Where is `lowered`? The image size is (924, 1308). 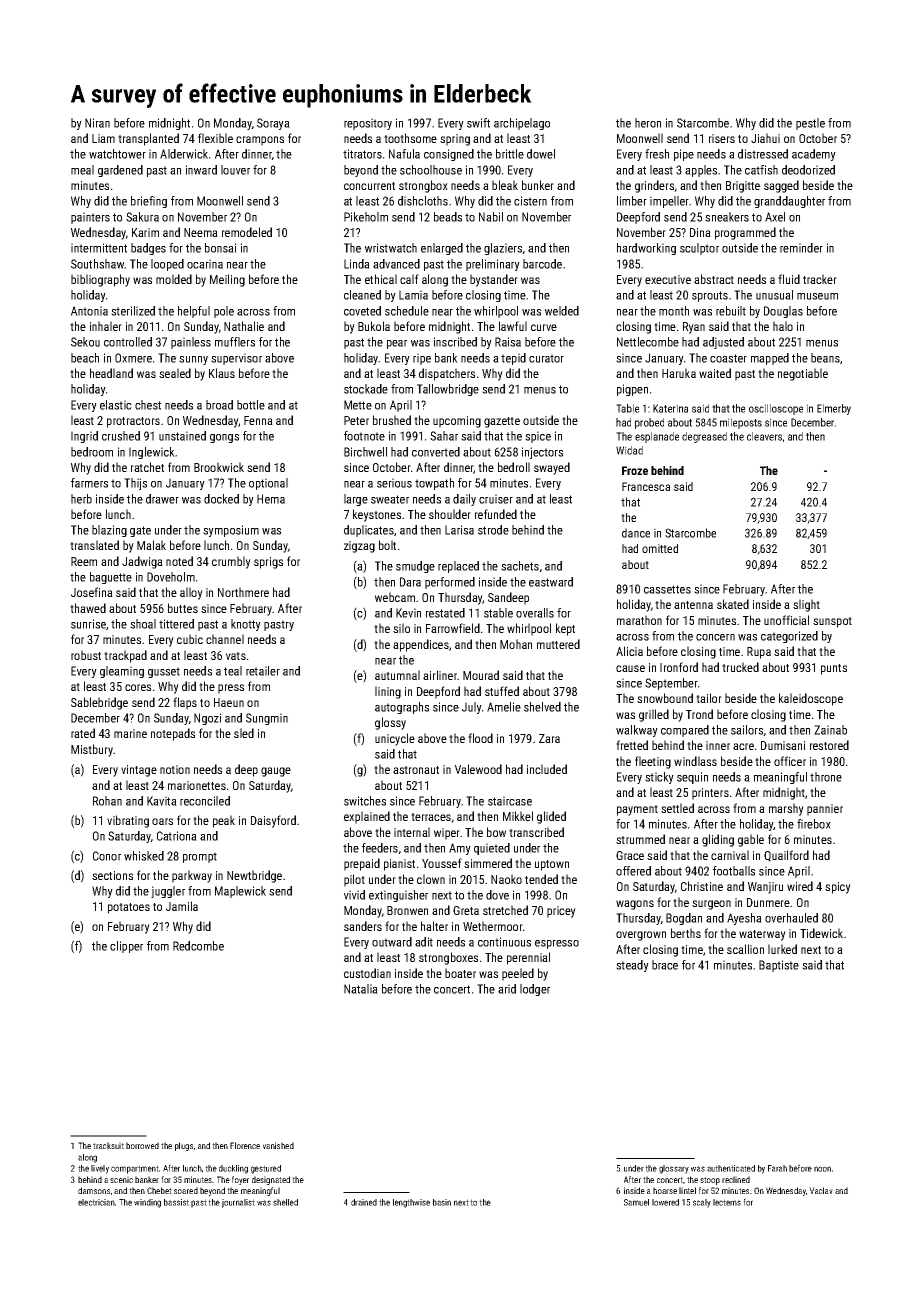 lowered is located at coordinates (665, 1202).
